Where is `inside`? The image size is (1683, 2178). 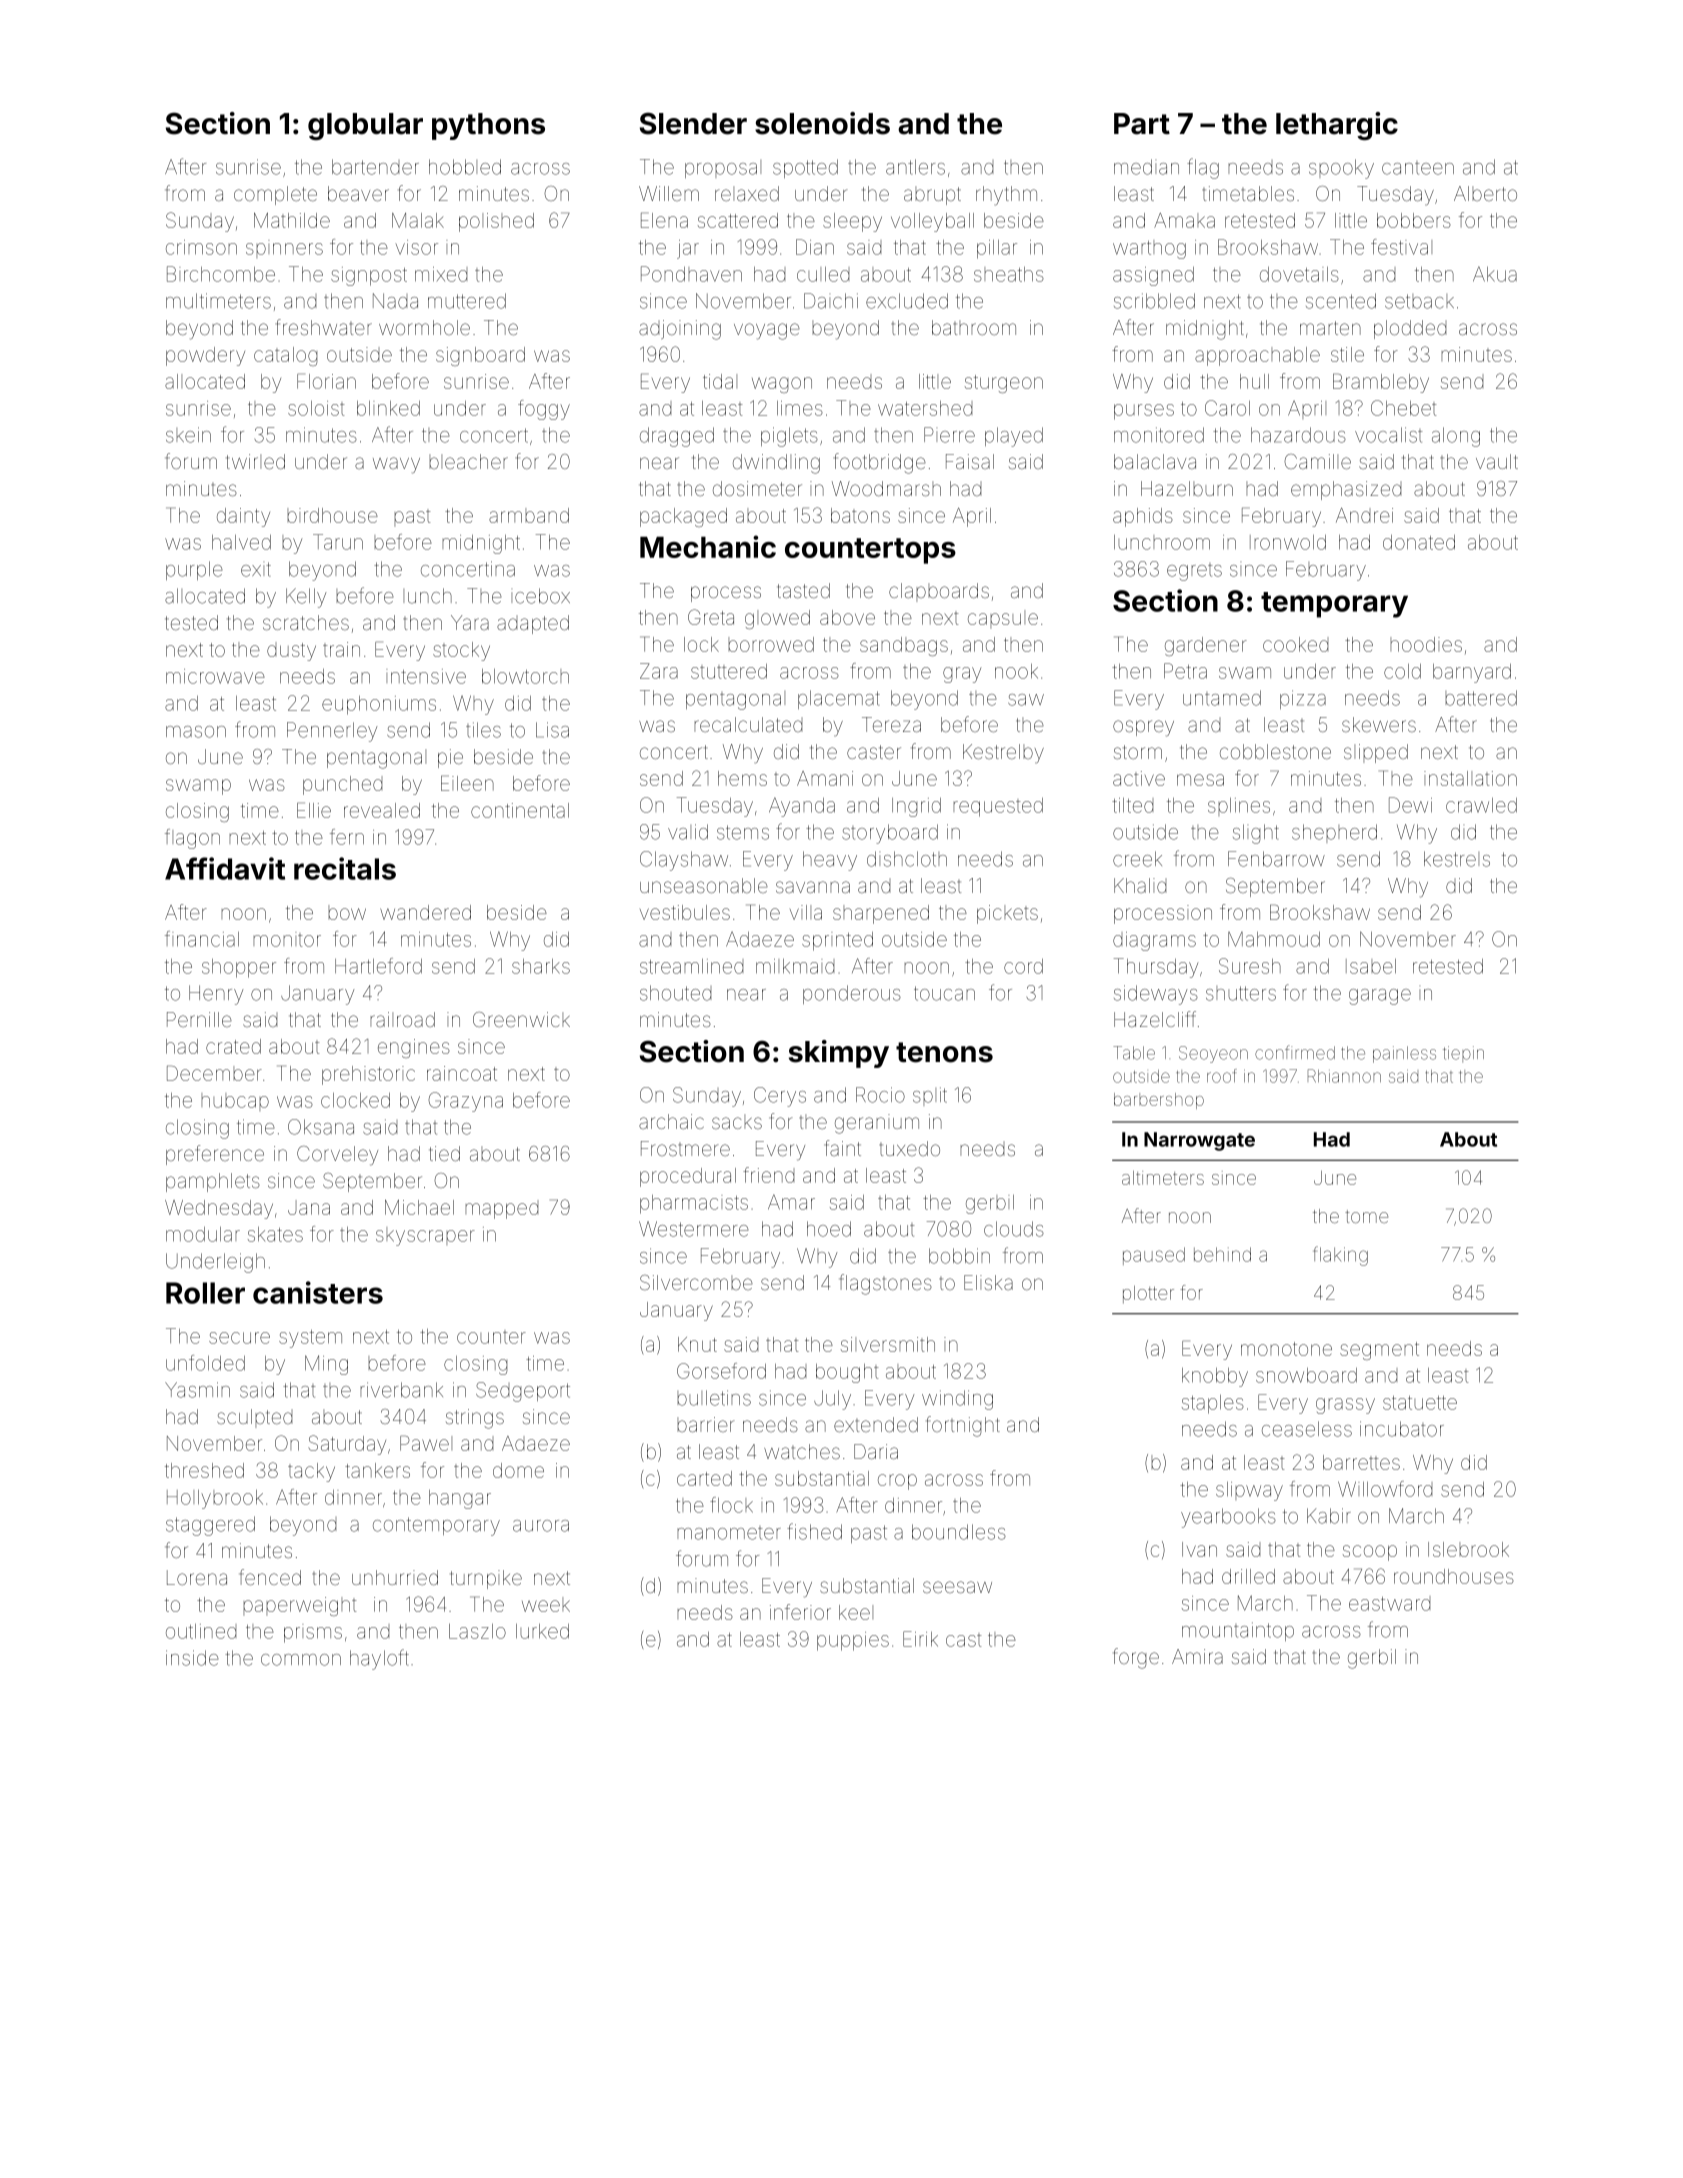 inside is located at coordinates (192, 1658).
